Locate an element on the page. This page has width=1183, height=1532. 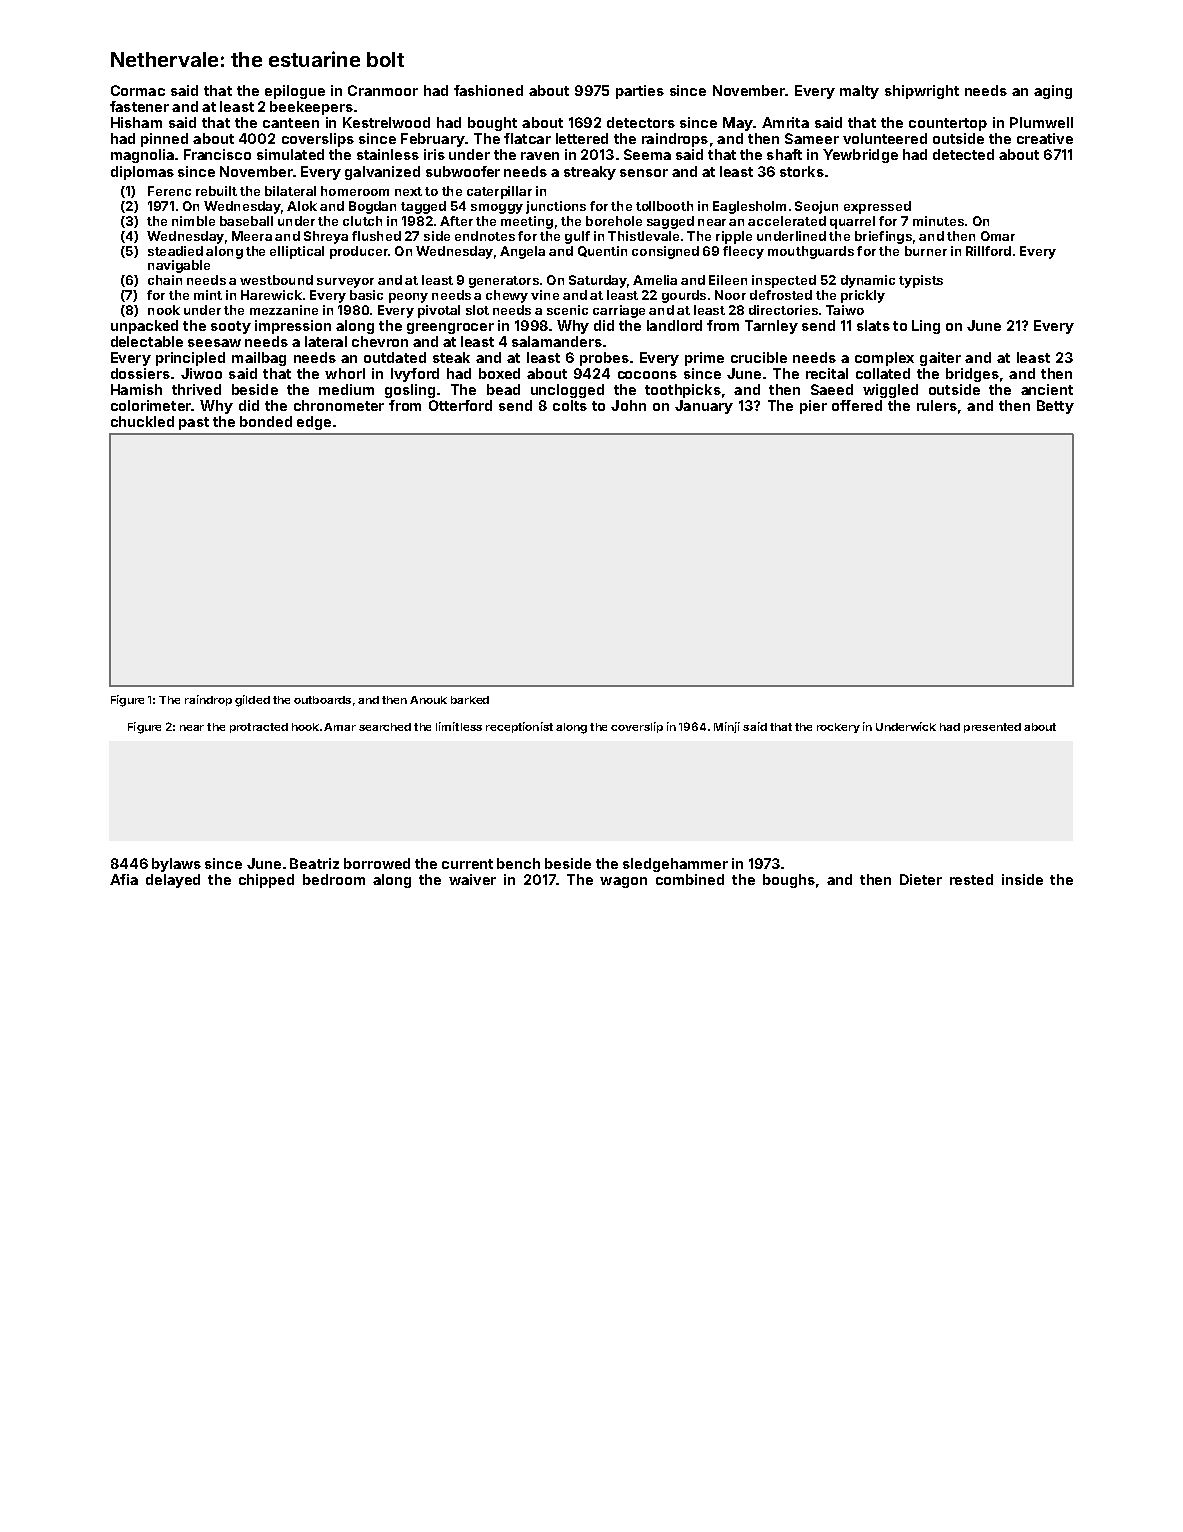
sooty is located at coordinates (231, 327).
